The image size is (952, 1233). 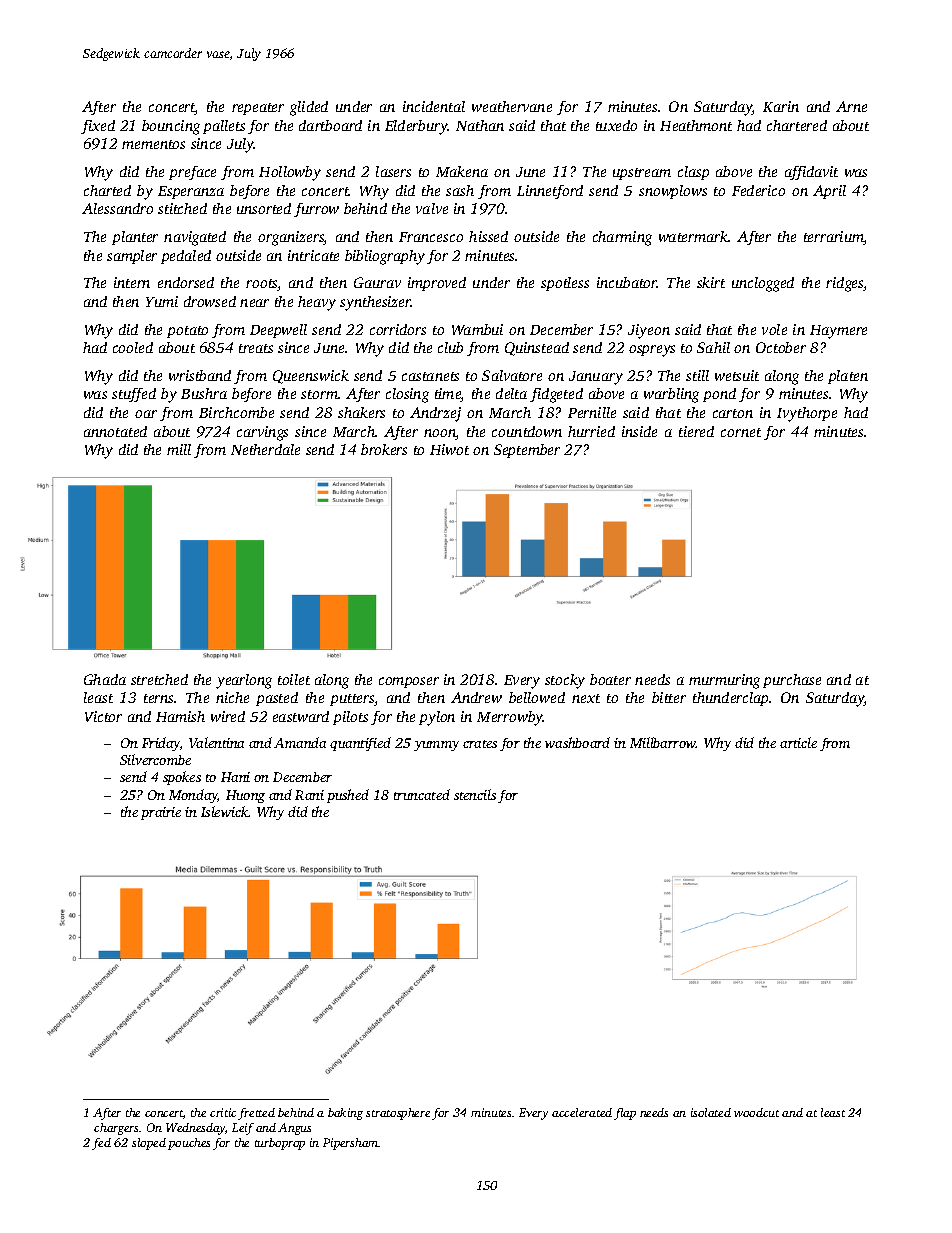 I want to click on Jiyeon, so click(x=649, y=331).
